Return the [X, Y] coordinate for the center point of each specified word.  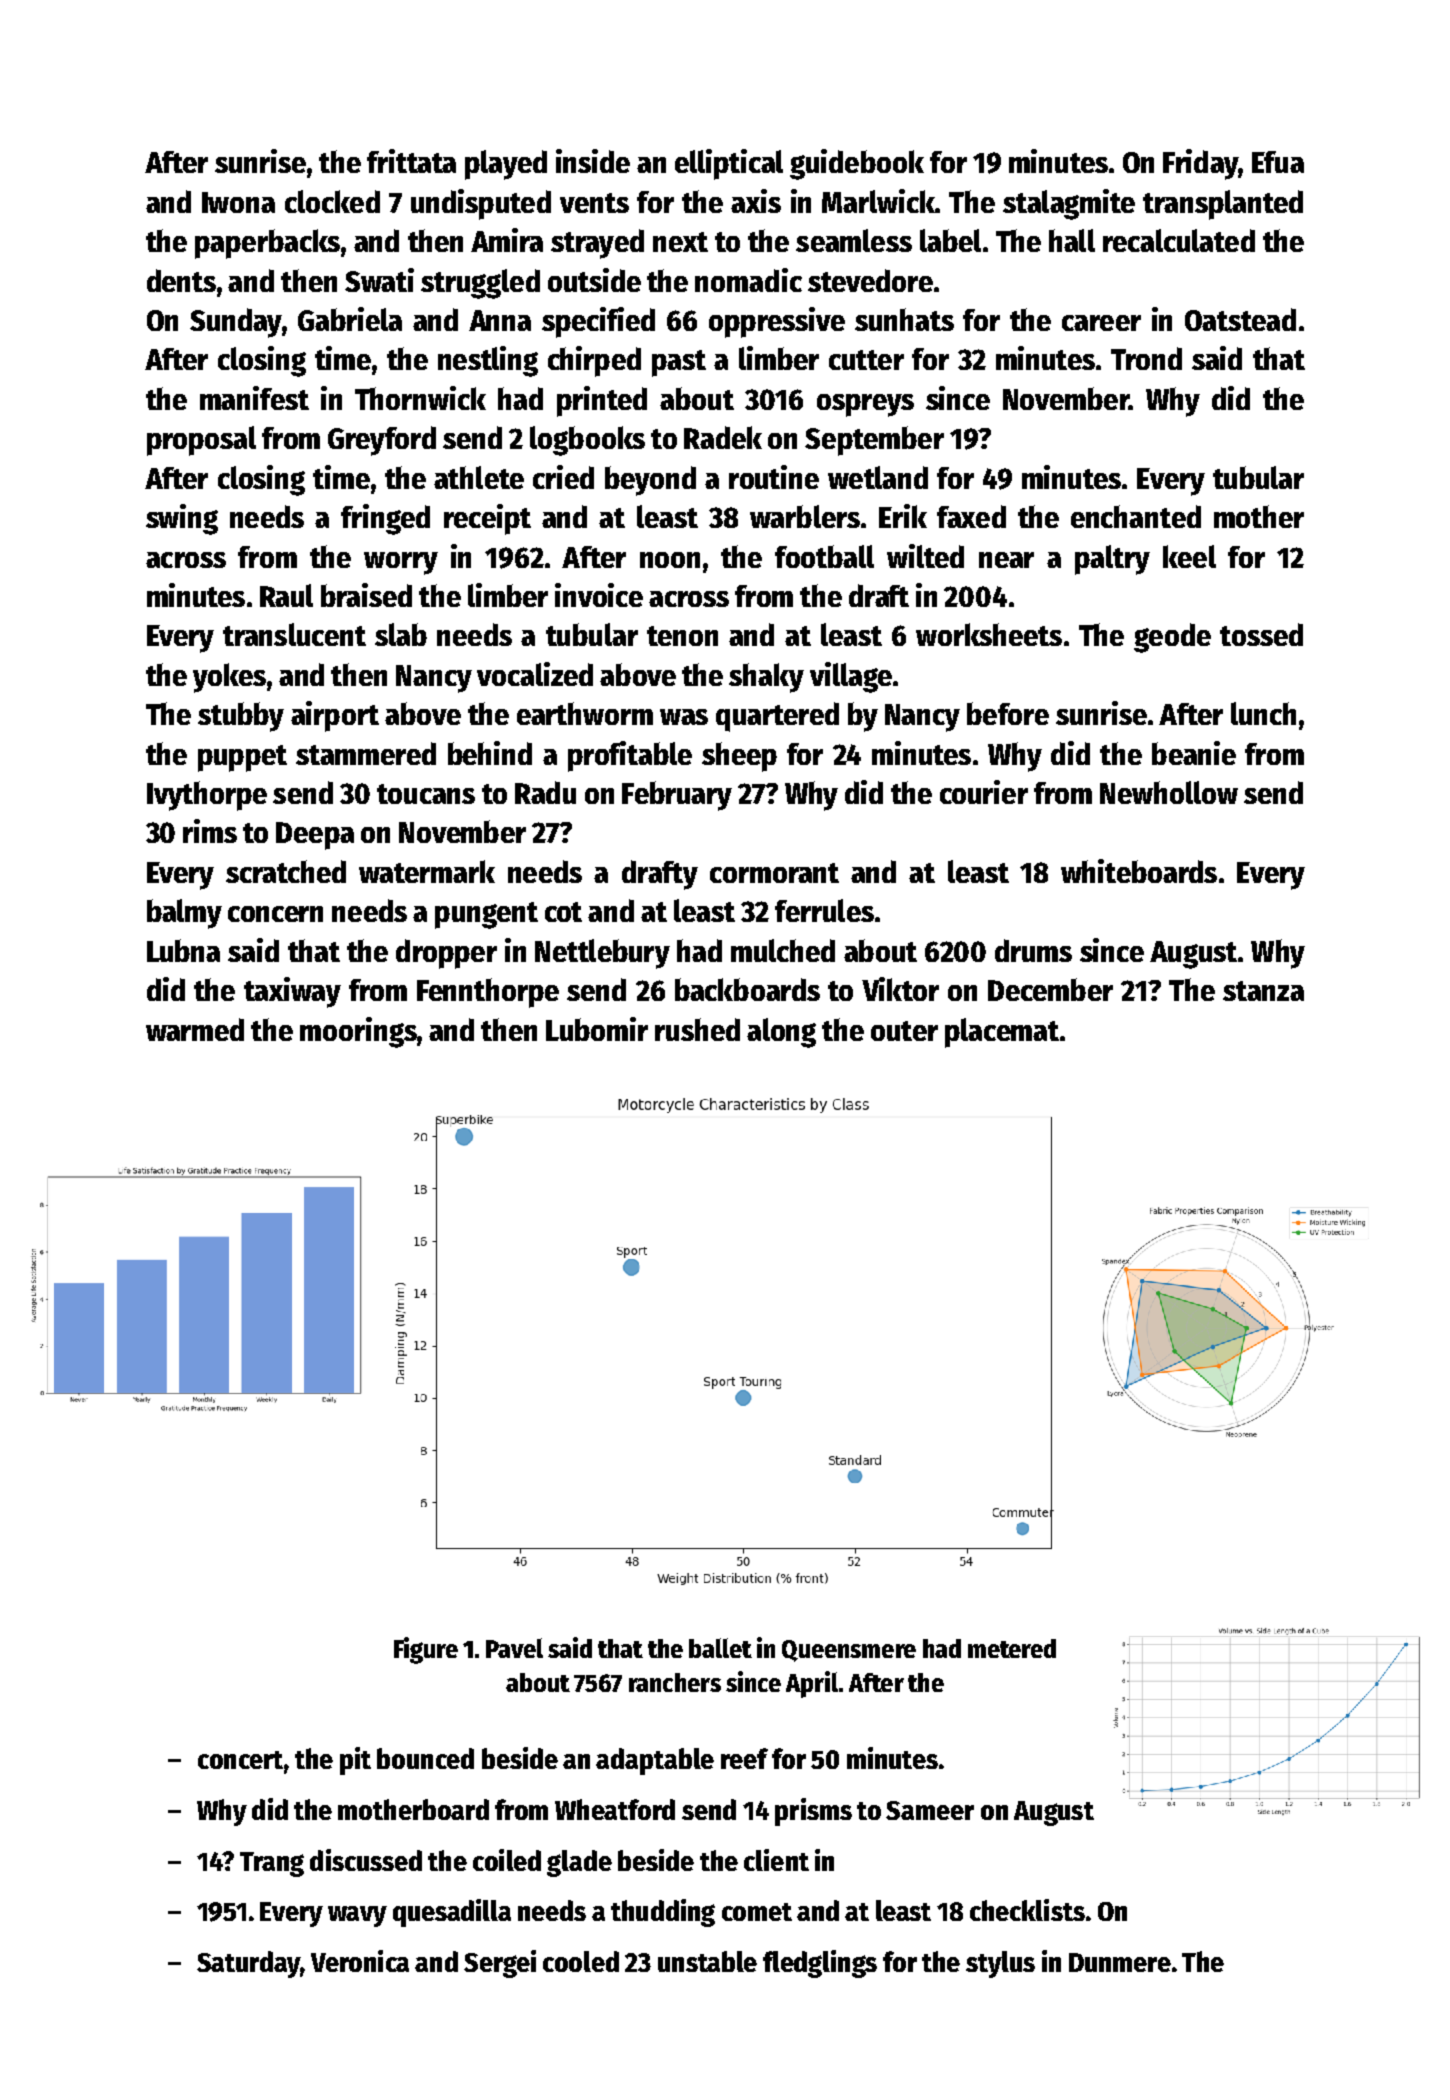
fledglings [820, 1964]
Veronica [360, 1961]
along [781, 1033]
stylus [1000, 1964]
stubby [241, 717]
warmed [195, 1029]
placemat [1002, 1033]
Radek [723, 437]
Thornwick [420, 398]
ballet [720, 1648]
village [851, 677]
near [1006, 560]
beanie [1194, 753]
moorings [358, 1032]
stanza [1263, 991]
